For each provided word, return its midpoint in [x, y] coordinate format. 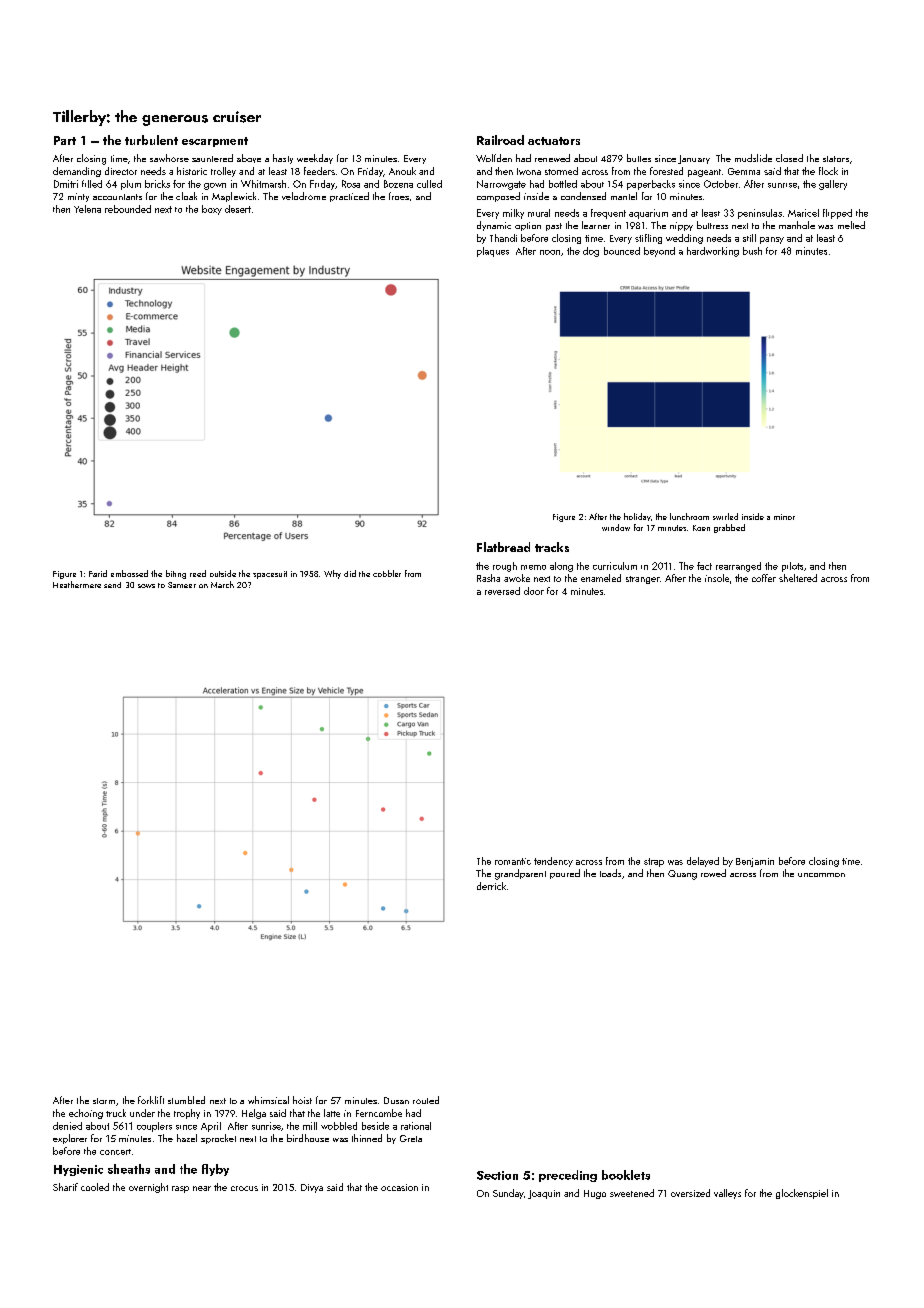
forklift [151, 1100]
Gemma [744, 171]
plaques [493, 252]
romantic [513, 861]
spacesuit [270, 575]
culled [429, 184]
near [202, 1188]
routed [426, 1100]
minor [784, 517]
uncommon [821, 875]
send [112, 585]
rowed [713, 873]
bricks [157, 184]
